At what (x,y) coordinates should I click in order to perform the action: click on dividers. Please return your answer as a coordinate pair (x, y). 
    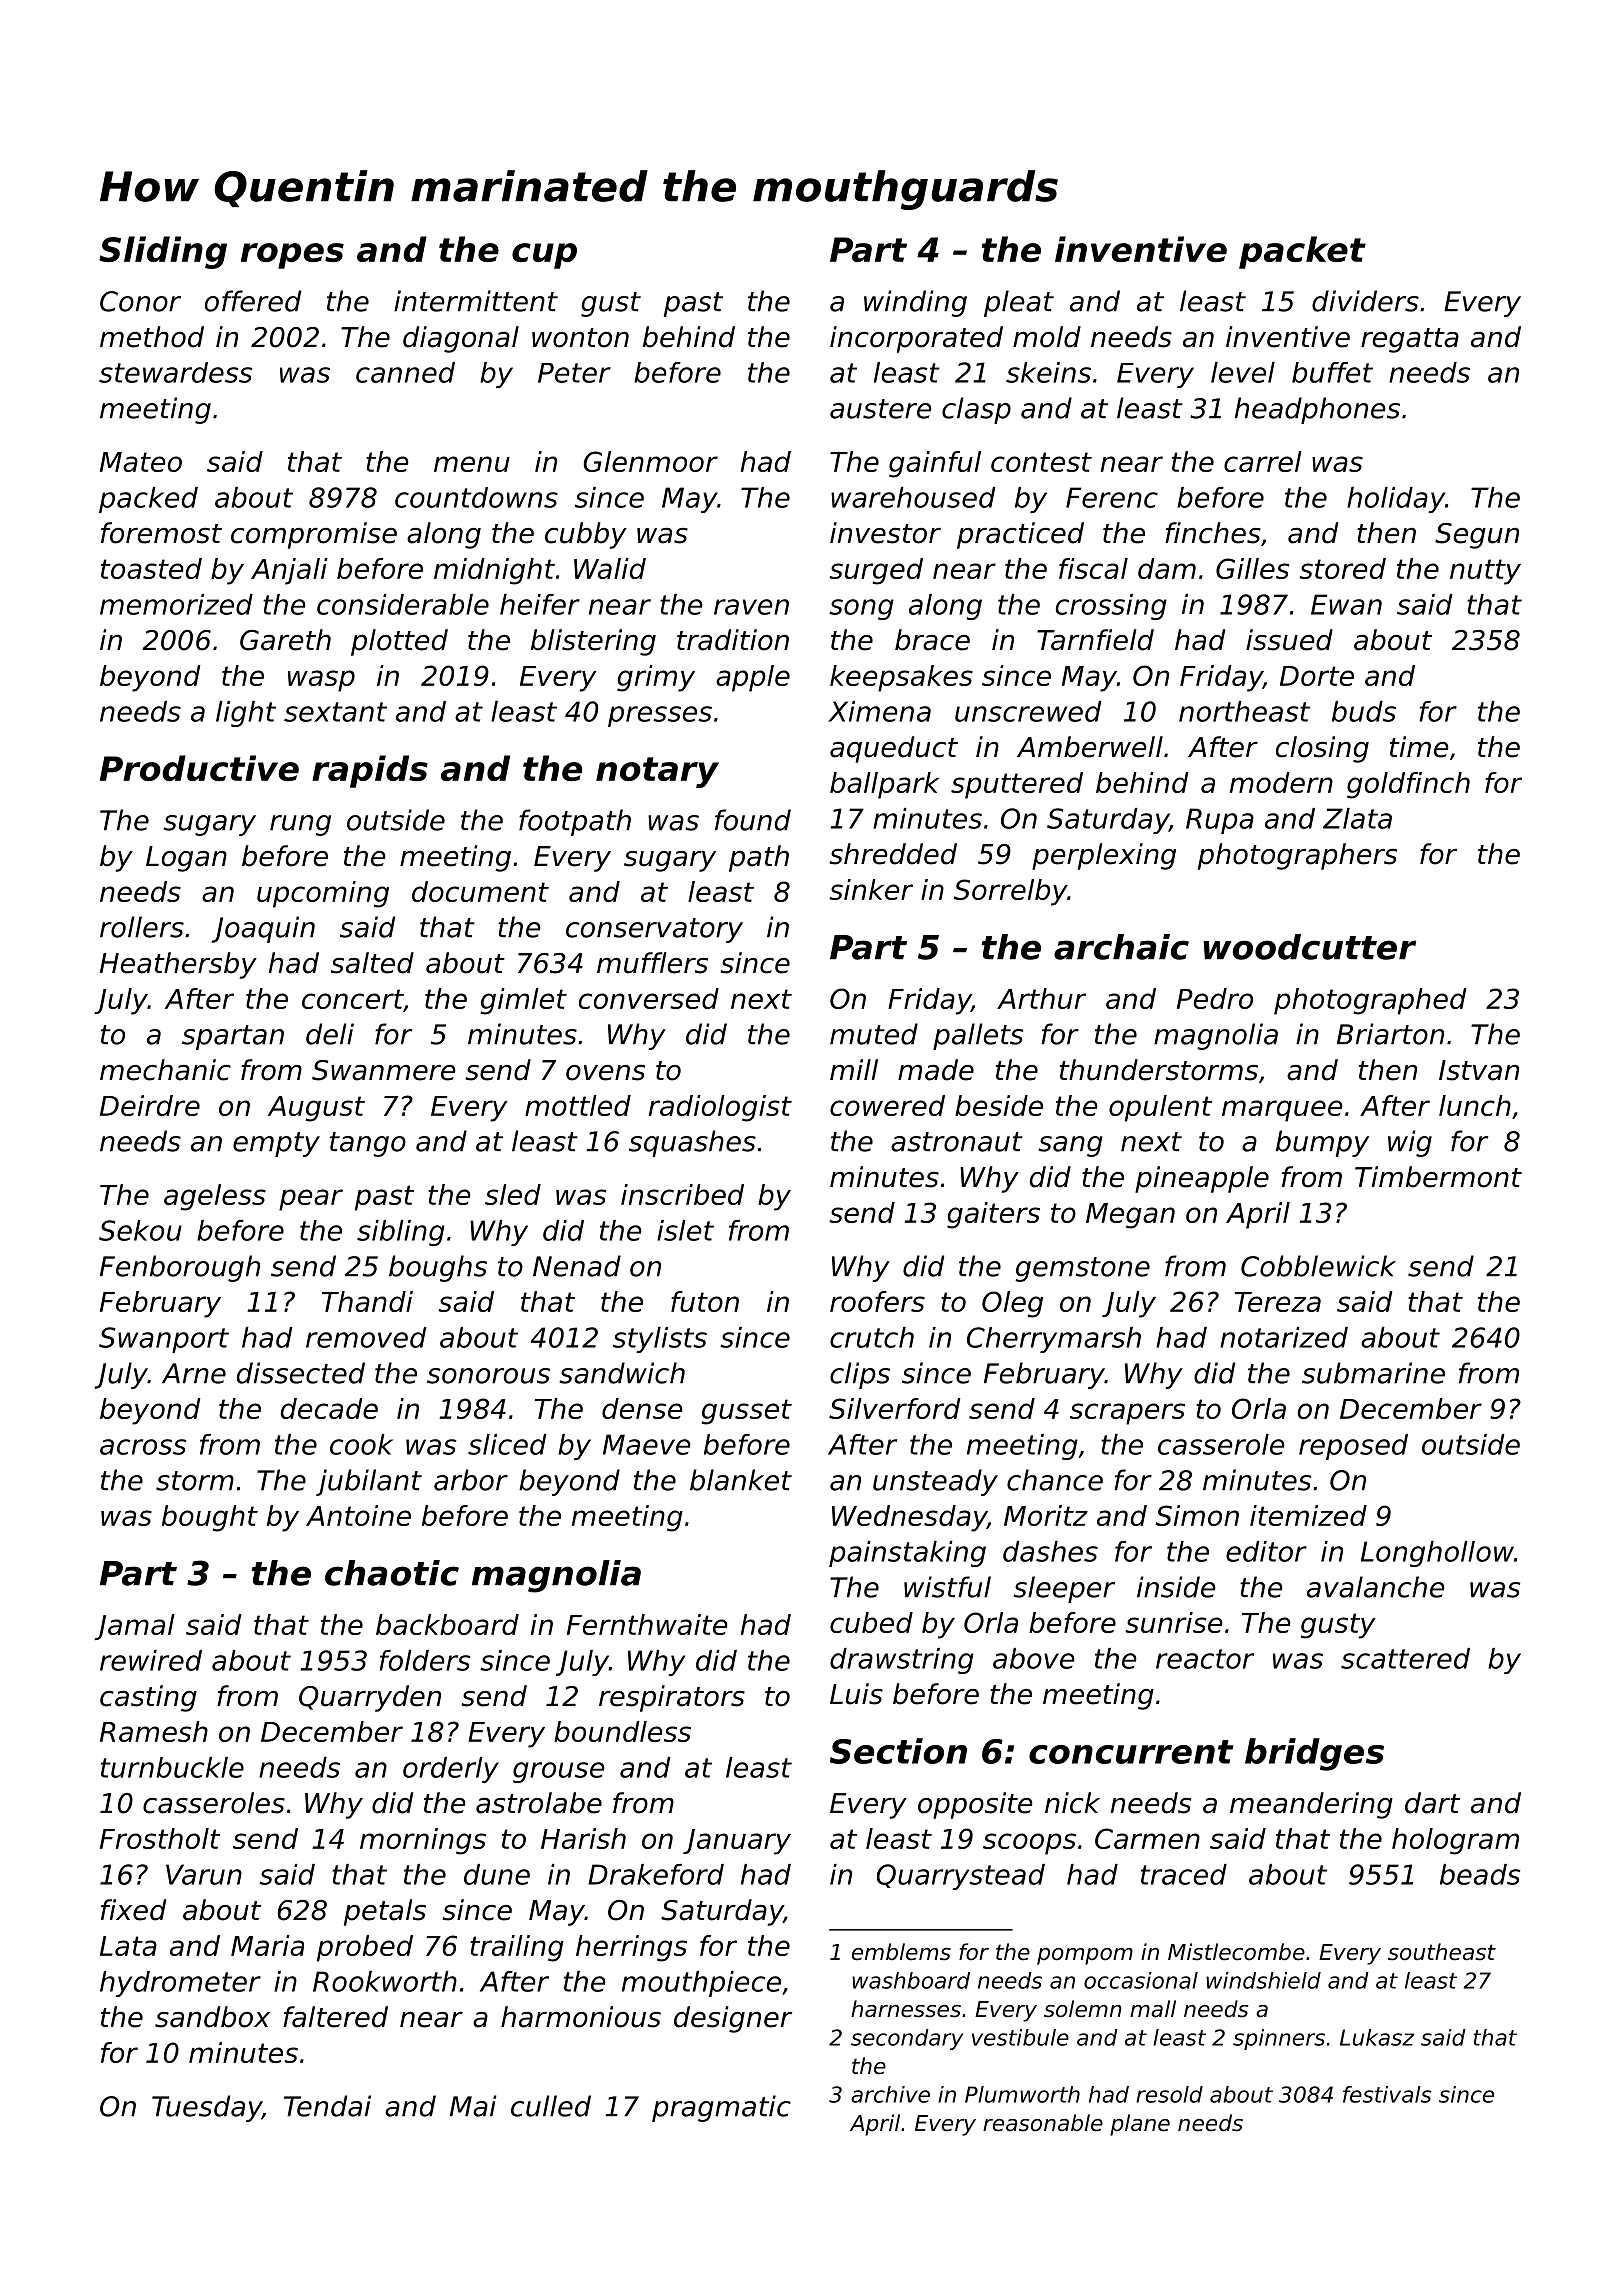
    Looking at the image, I should click on (1365, 301).
